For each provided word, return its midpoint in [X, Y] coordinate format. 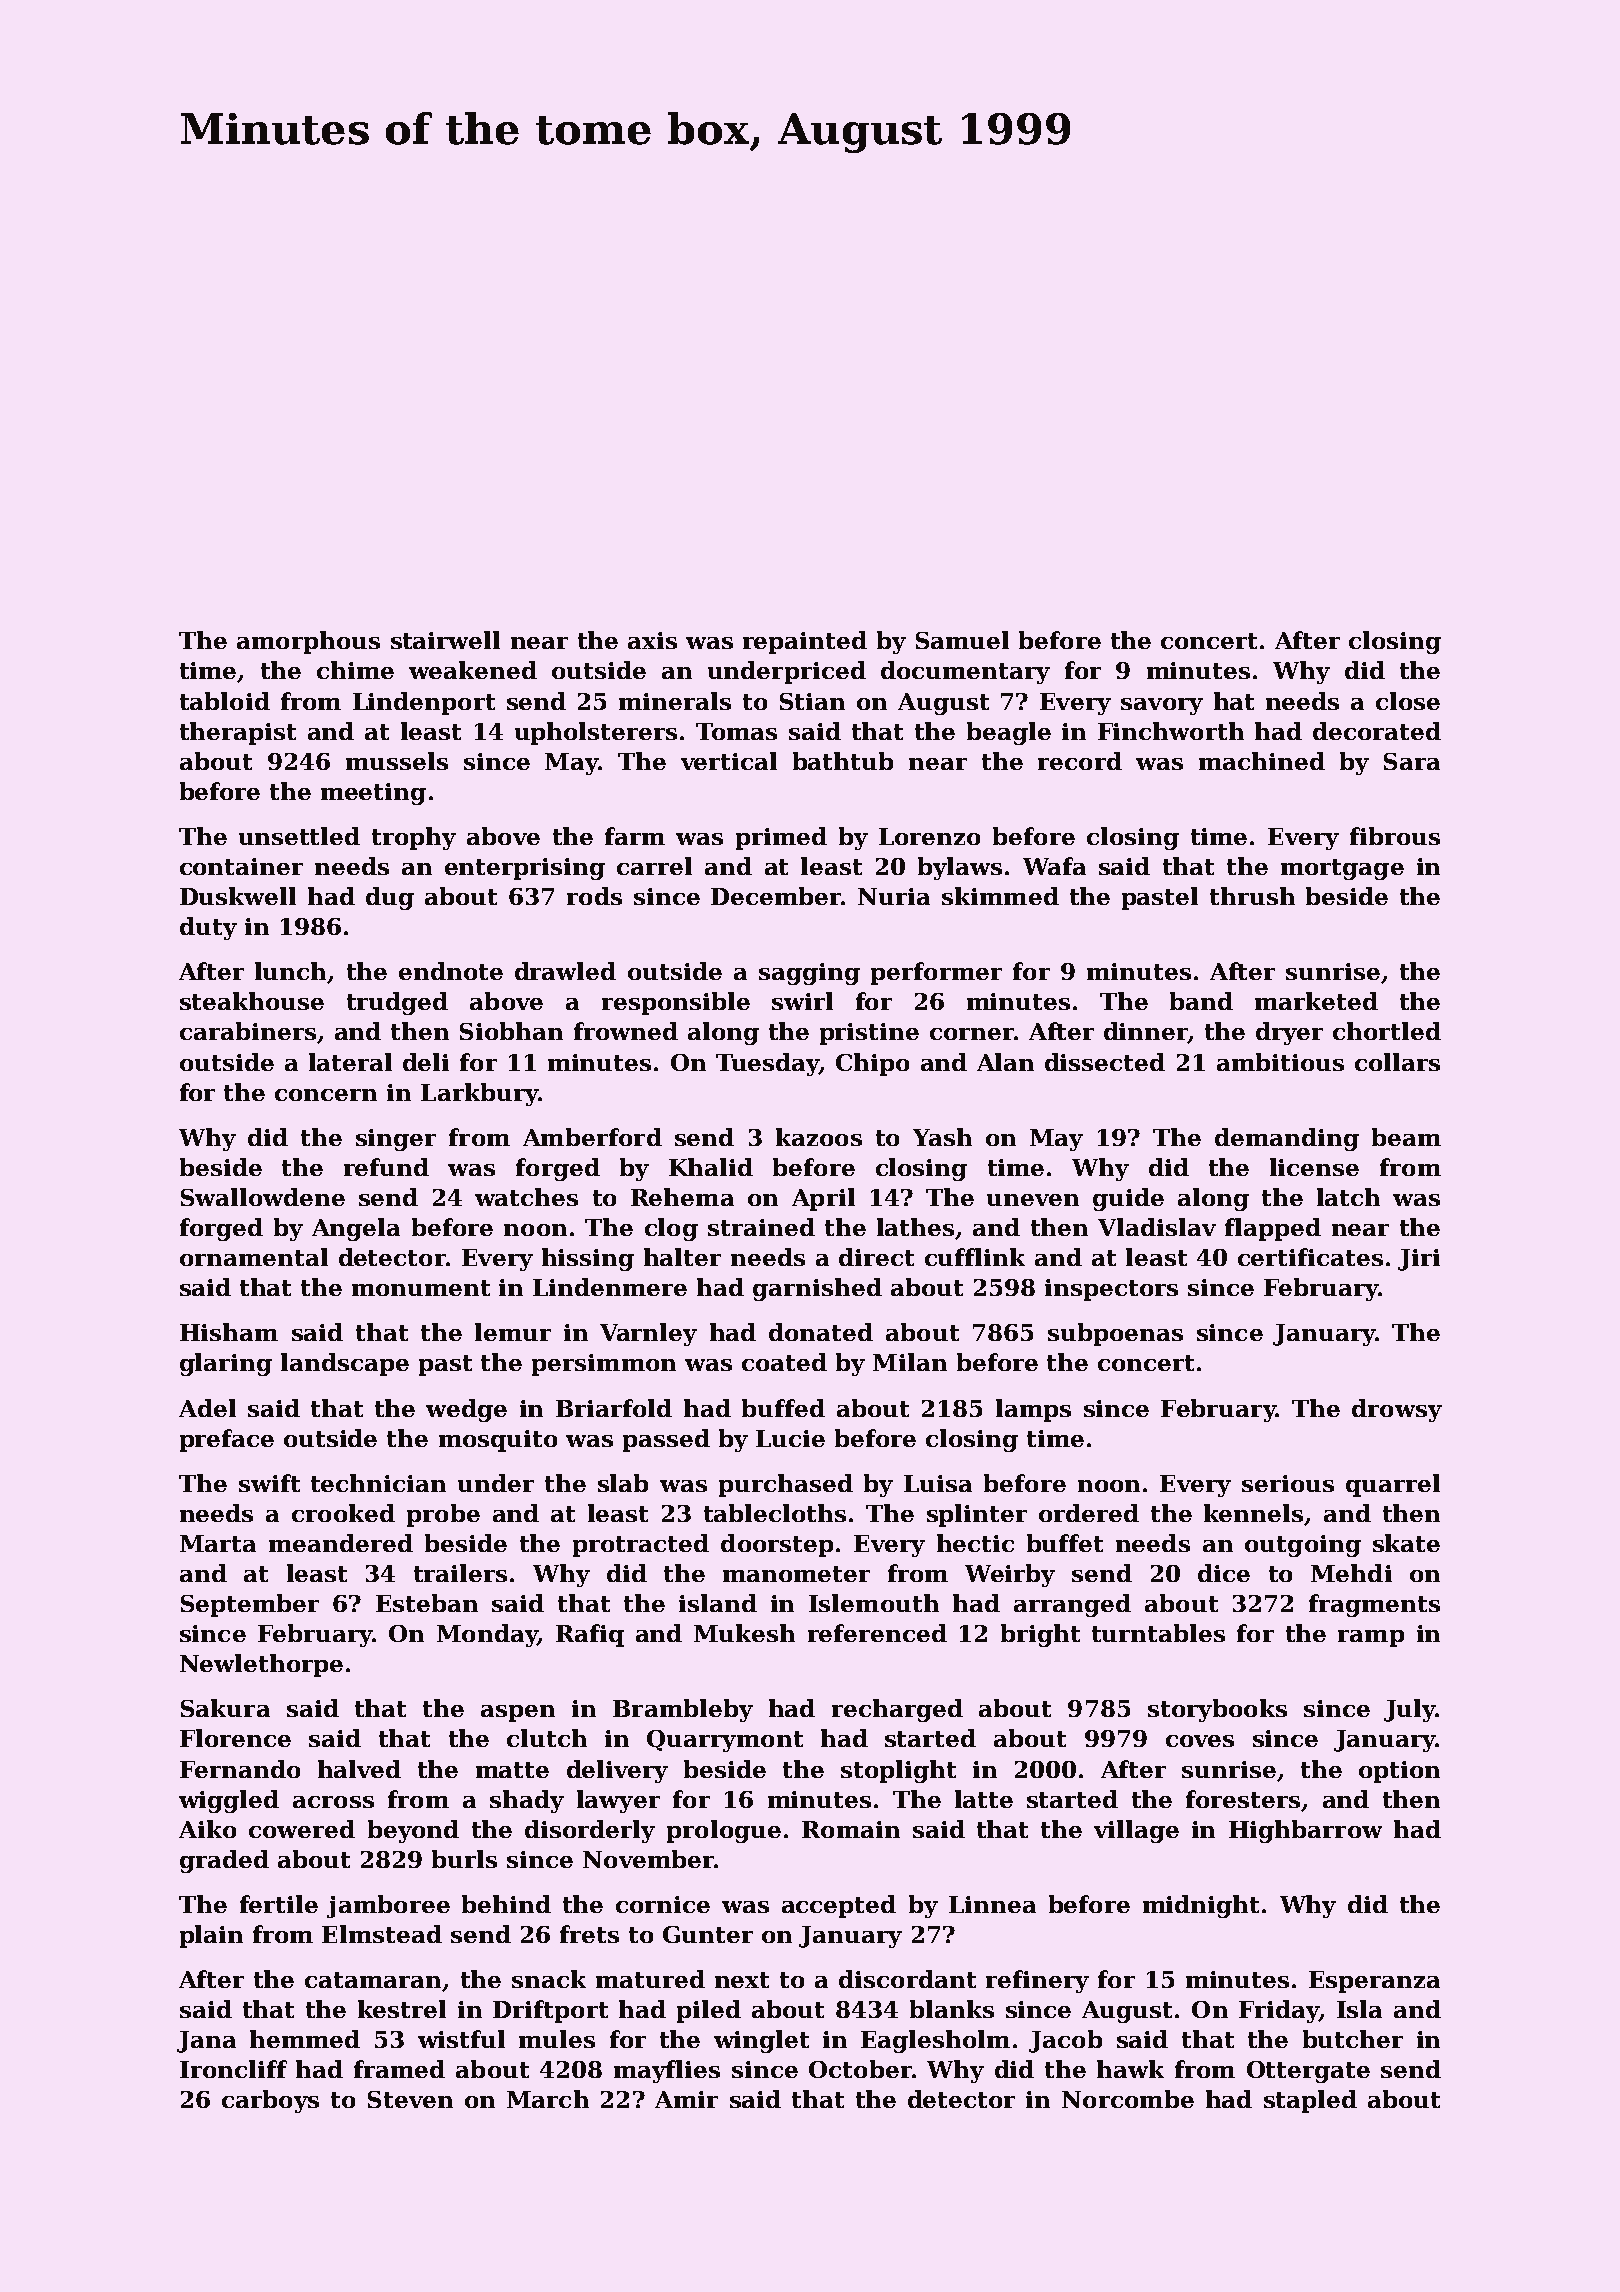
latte [984, 1799]
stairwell [445, 640]
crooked [343, 1513]
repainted [805, 642]
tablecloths [775, 1513]
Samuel [962, 640]
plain [211, 1936]
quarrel [1393, 1485]
